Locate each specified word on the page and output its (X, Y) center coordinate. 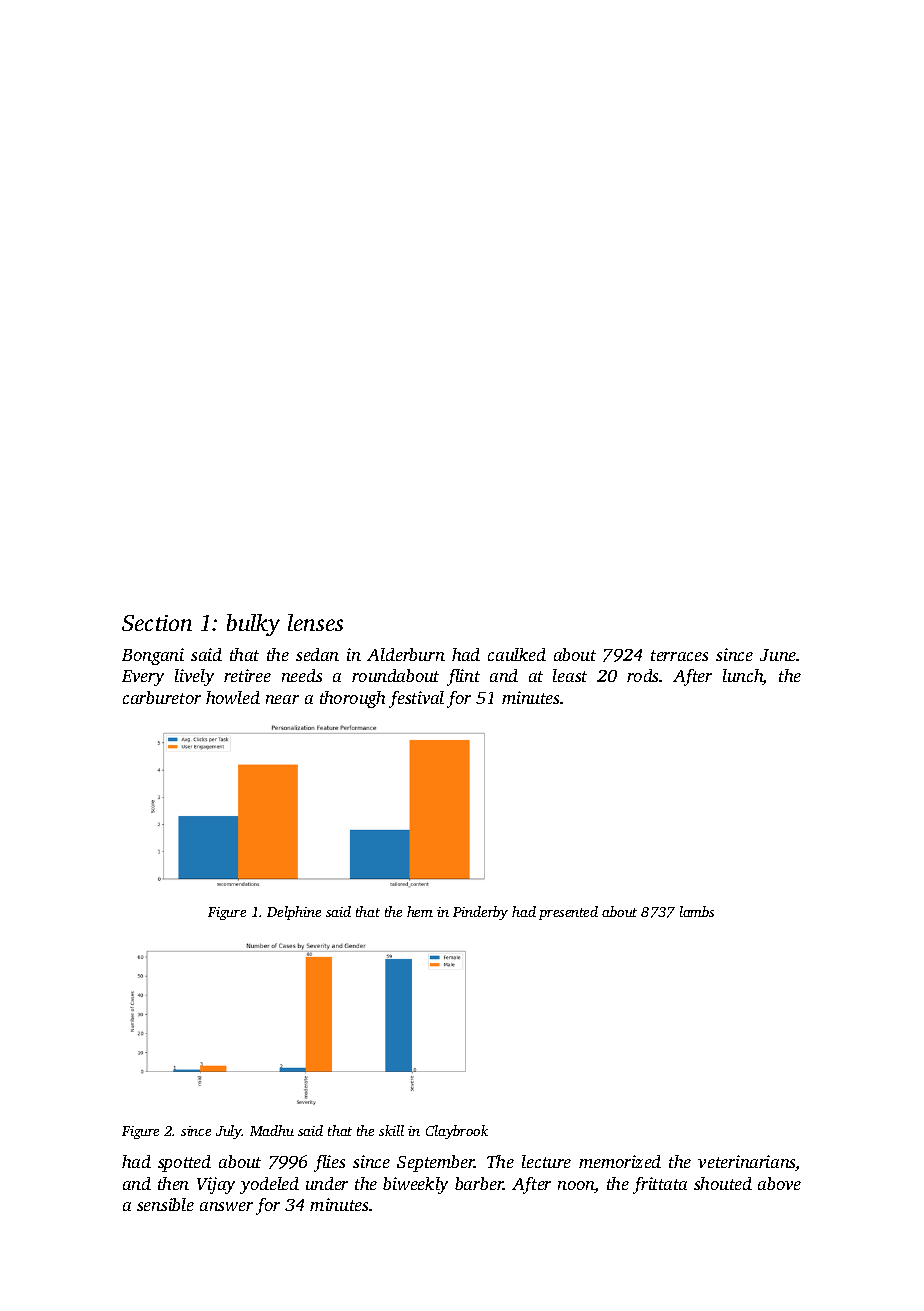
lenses (315, 622)
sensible (165, 1204)
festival (416, 699)
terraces (679, 655)
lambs (697, 911)
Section (157, 623)
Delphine (294, 913)
